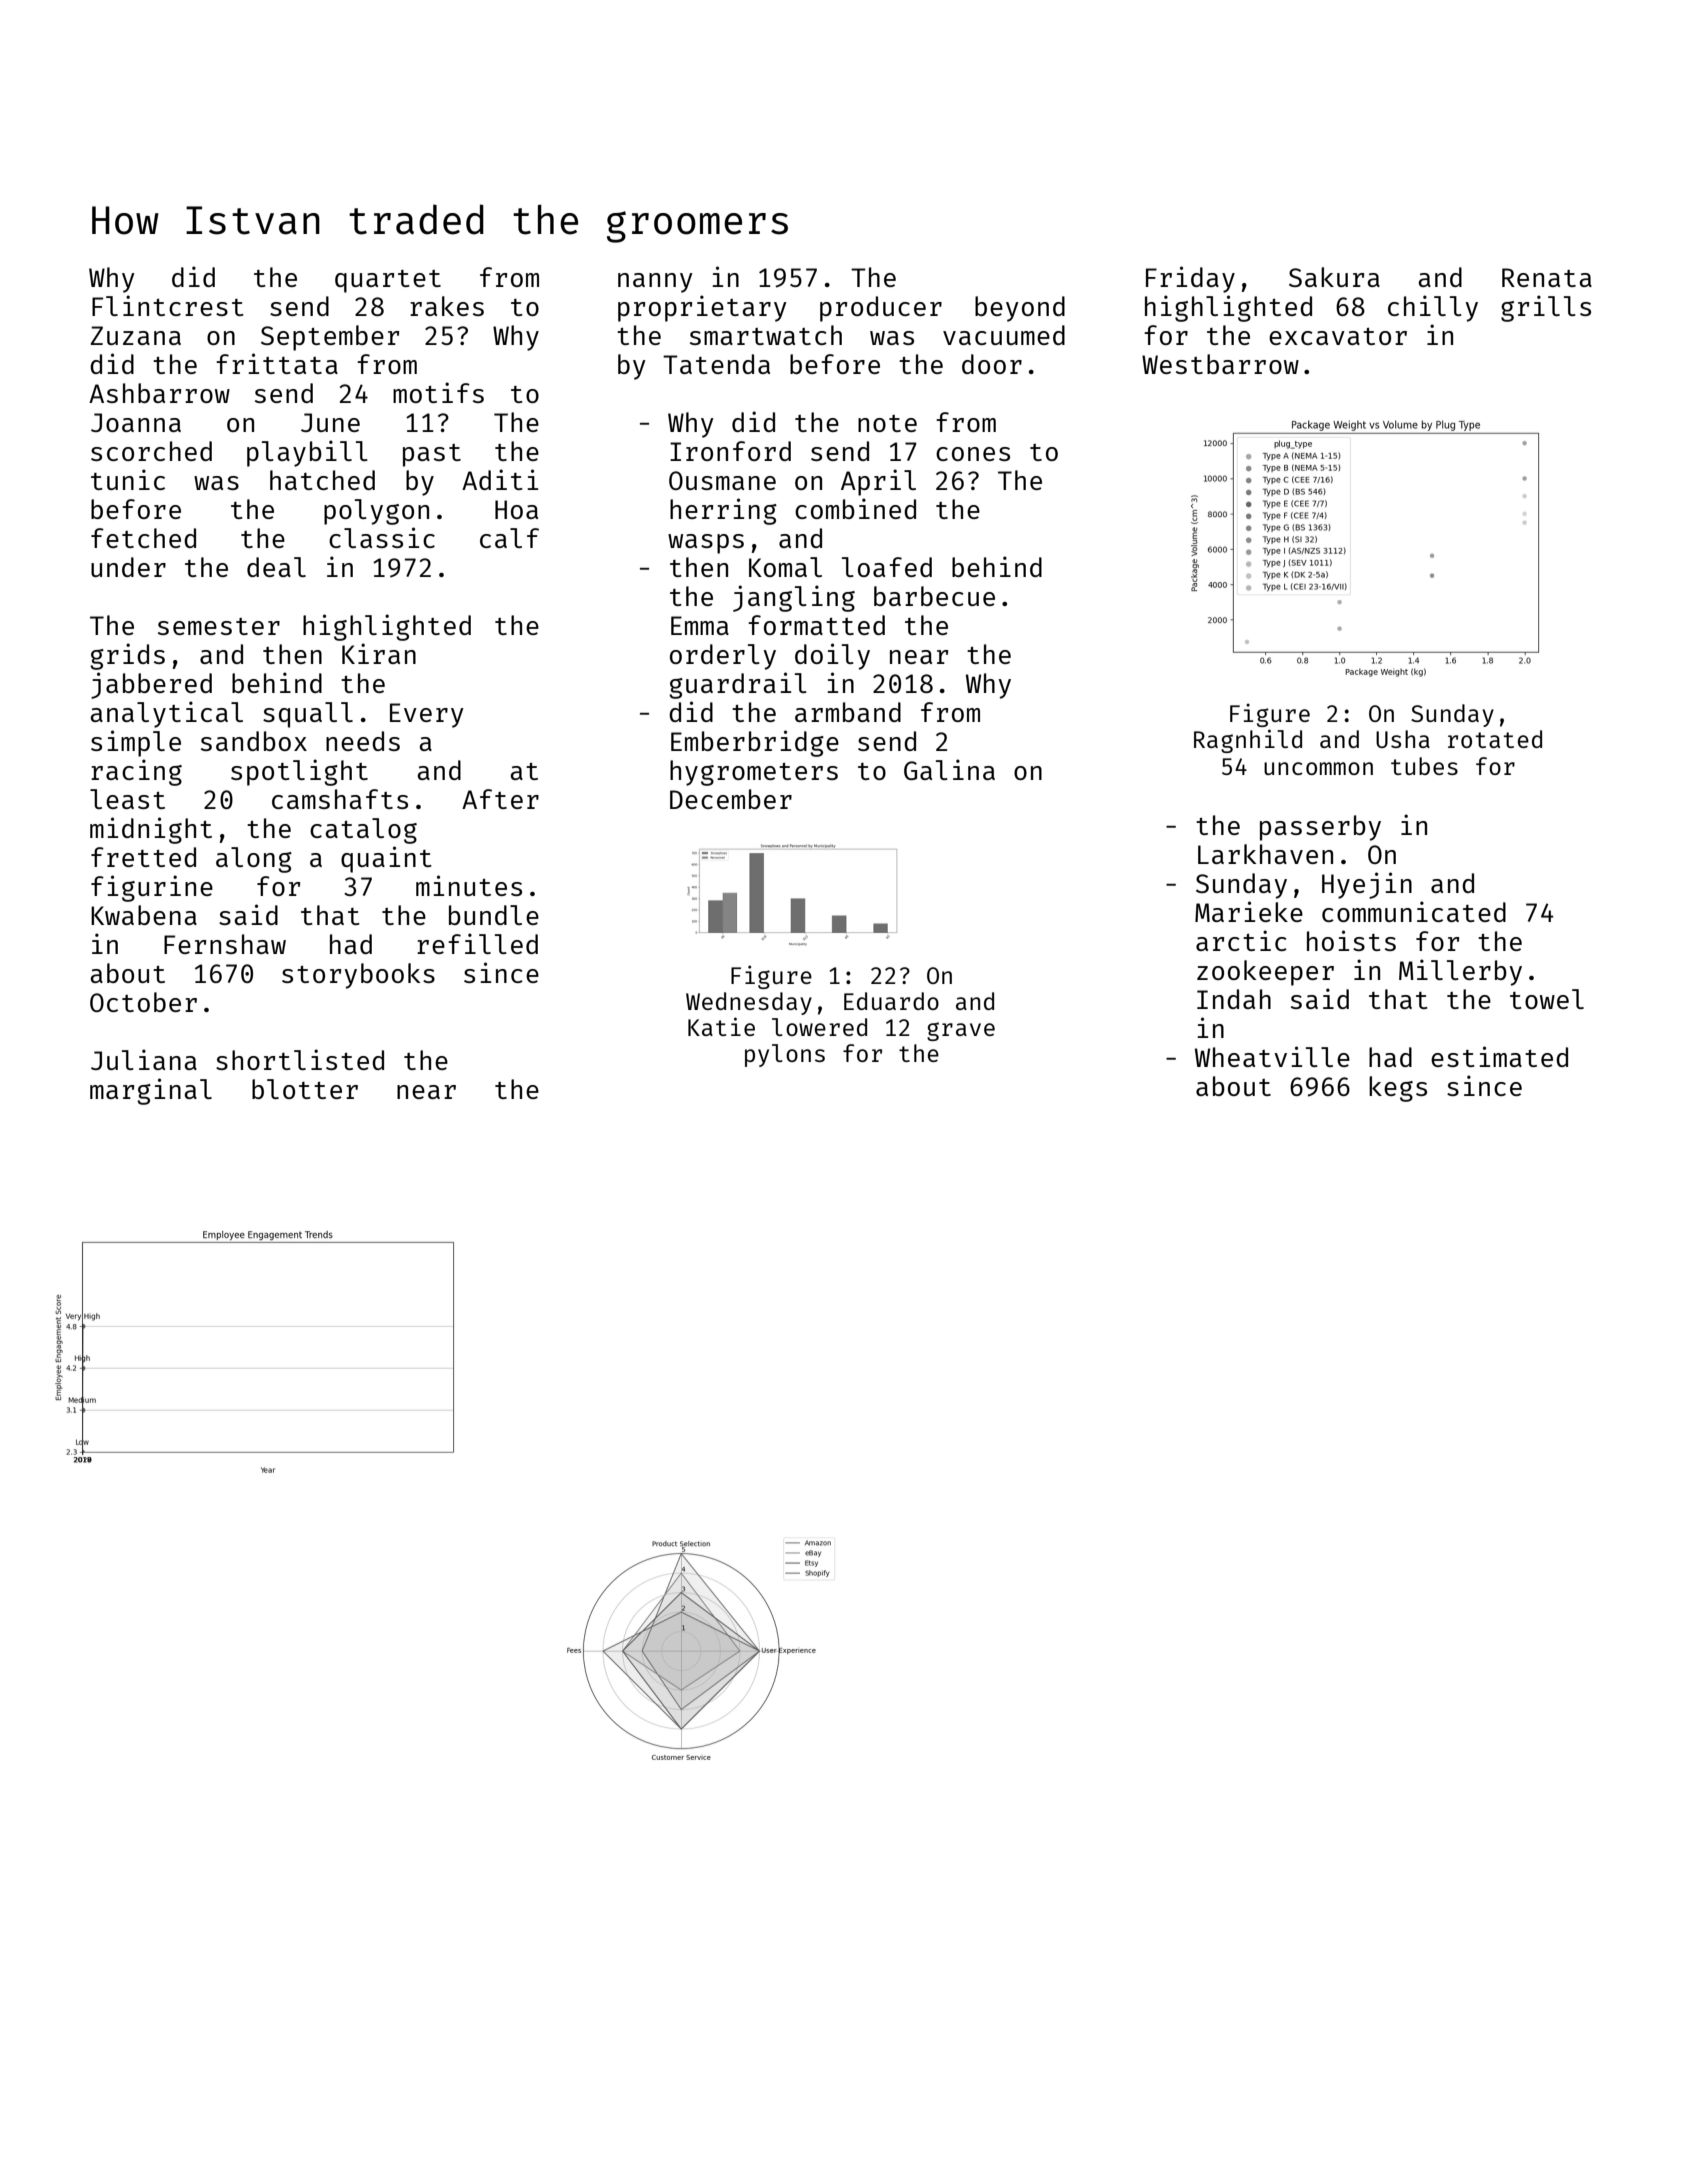 Image resolution: width=1683 pixels, height=2178 pixels. I want to click on Ragnhild, so click(1248, 741).
